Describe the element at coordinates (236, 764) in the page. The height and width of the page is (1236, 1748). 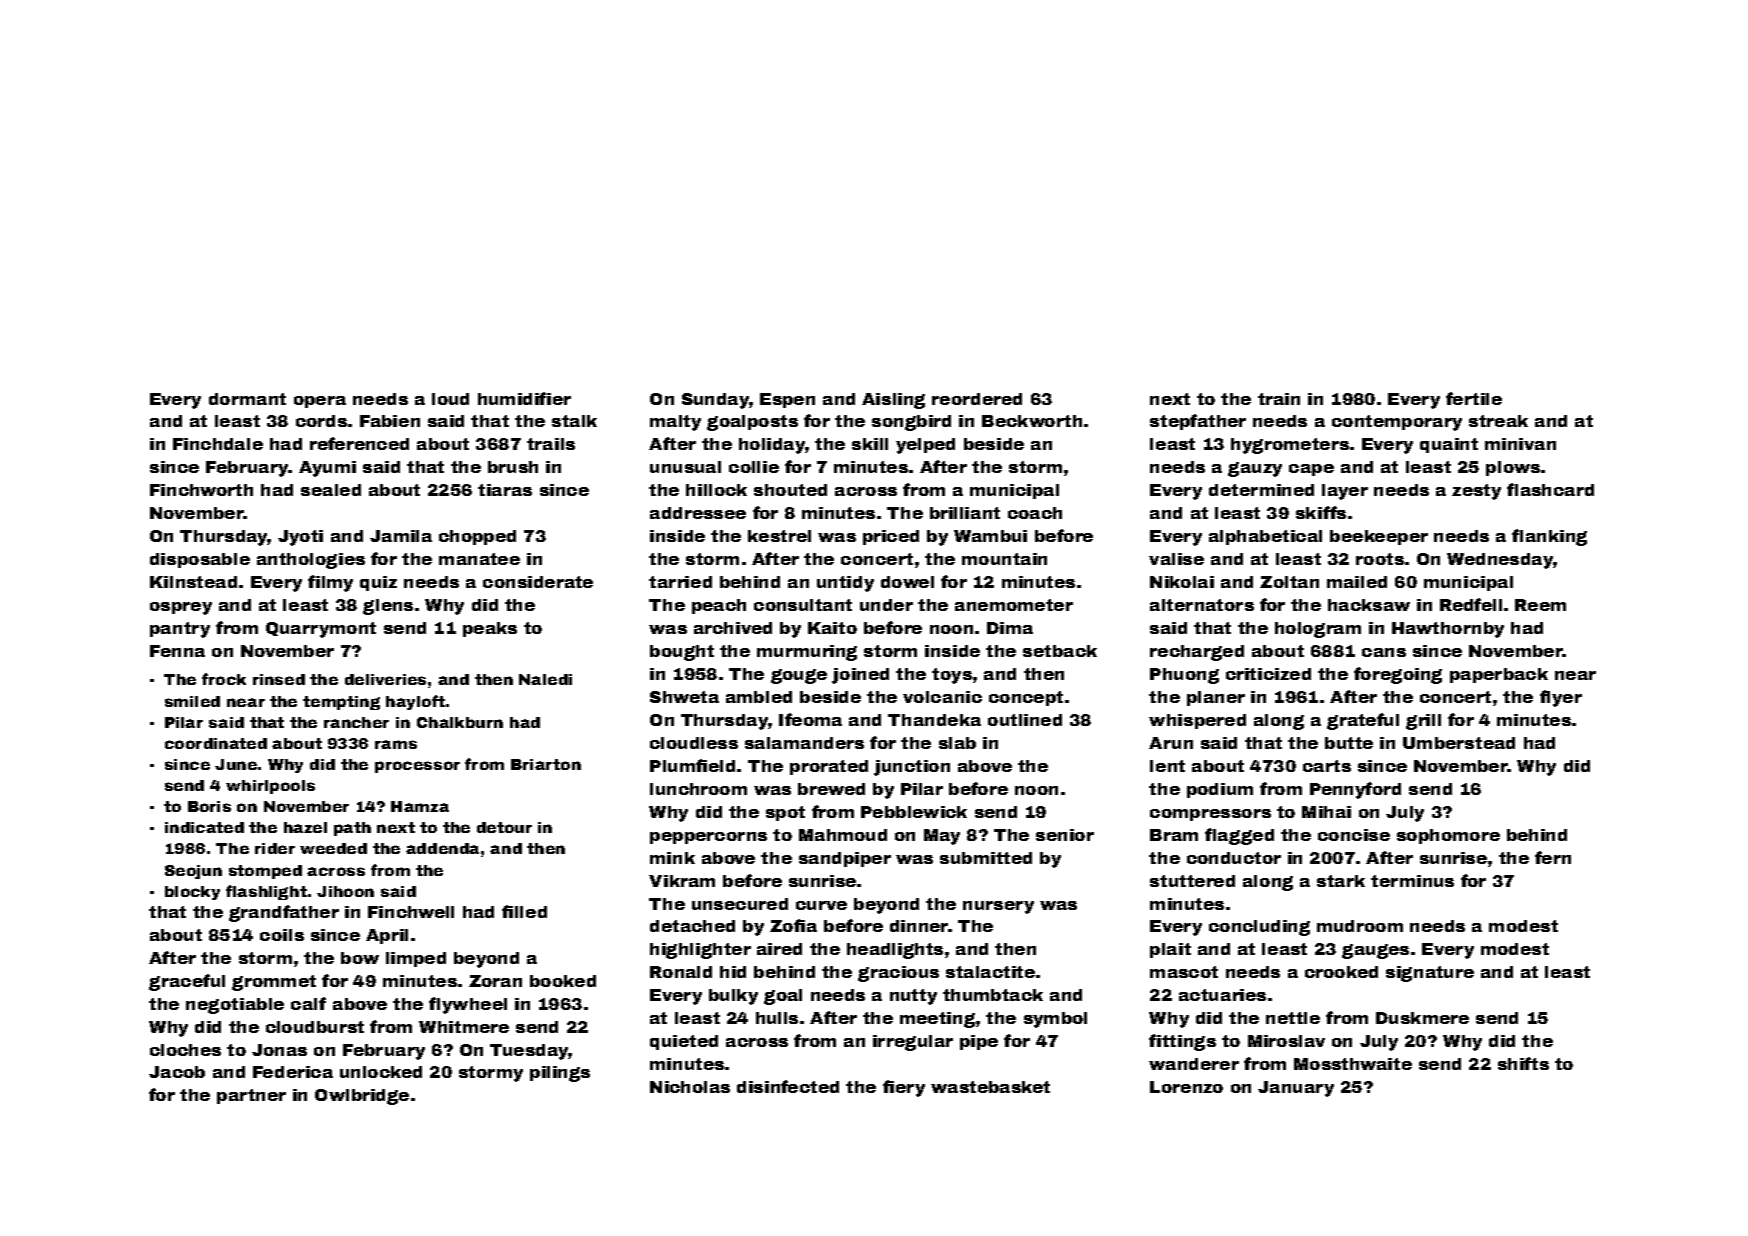
I see `June` at that location.
